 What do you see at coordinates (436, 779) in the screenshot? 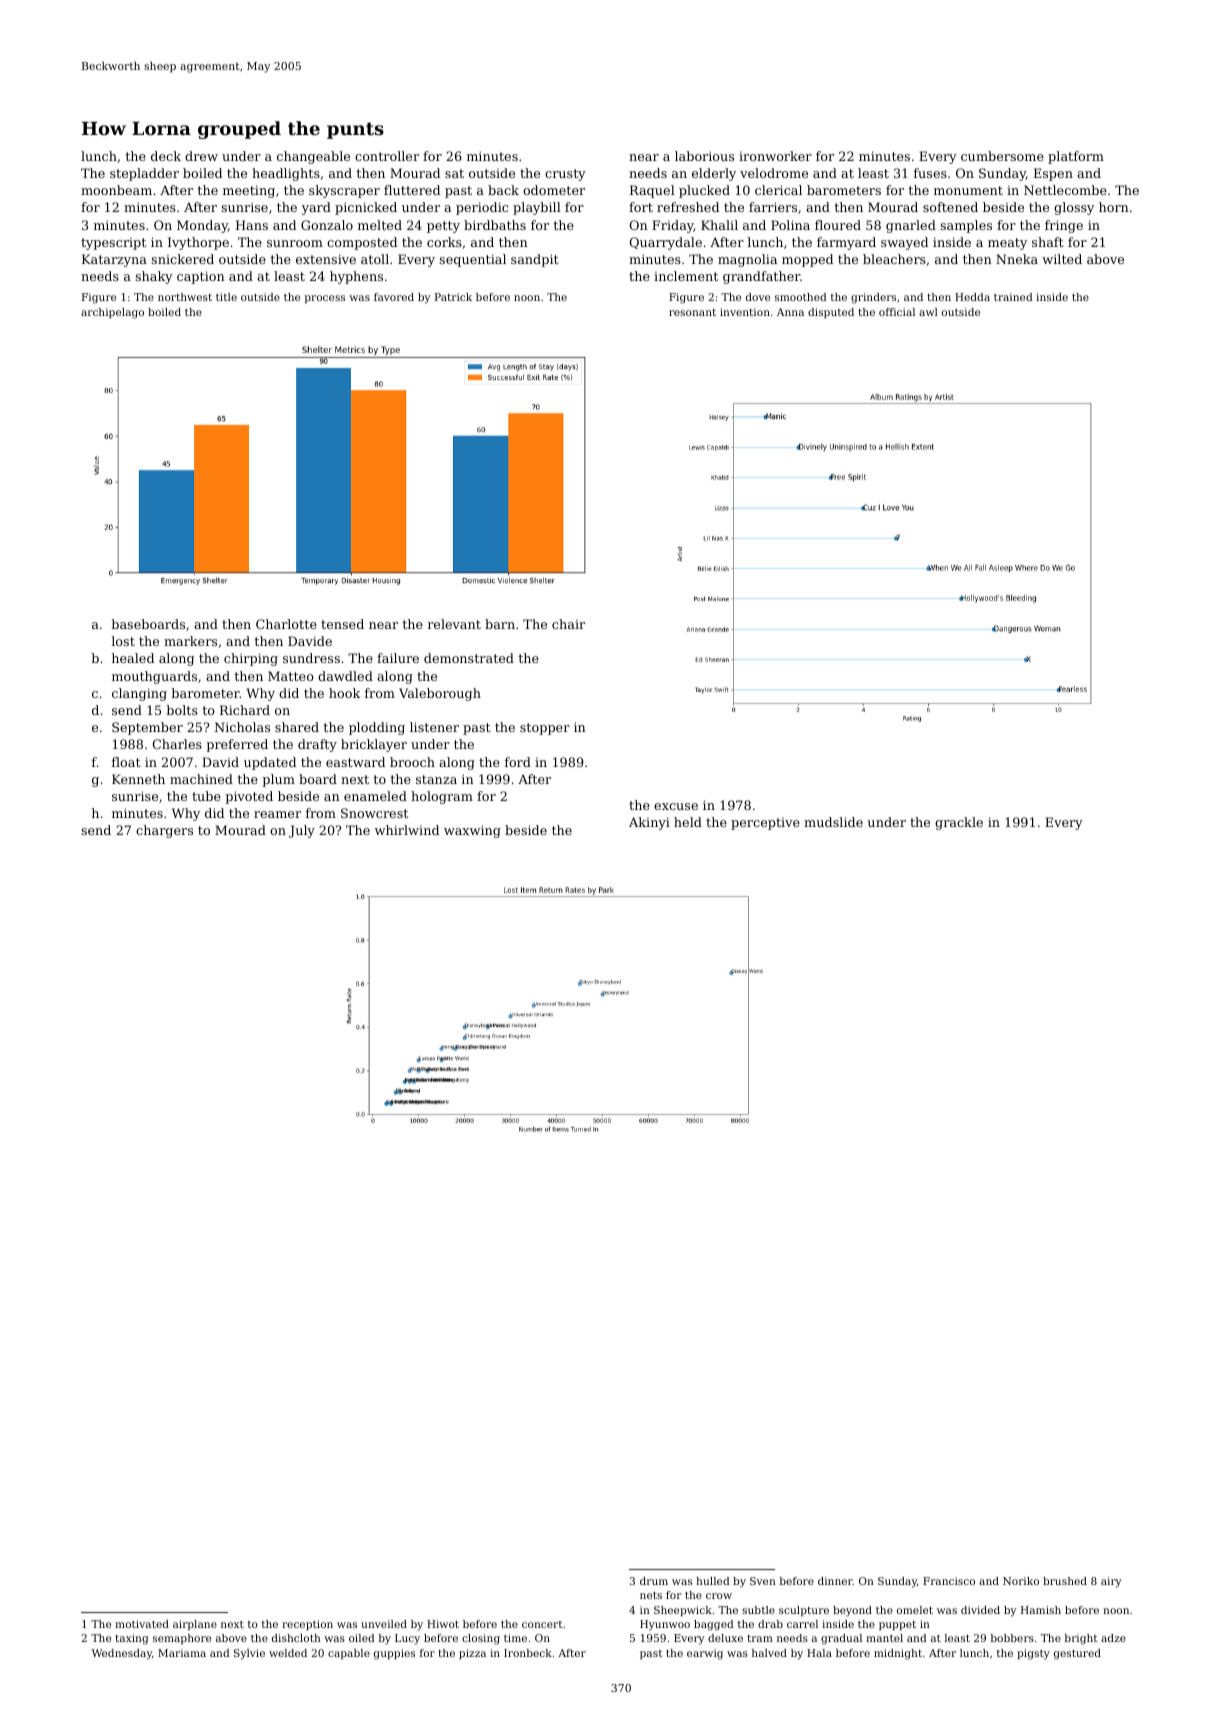
I see `stanza` at bounding box center [436, 779].
